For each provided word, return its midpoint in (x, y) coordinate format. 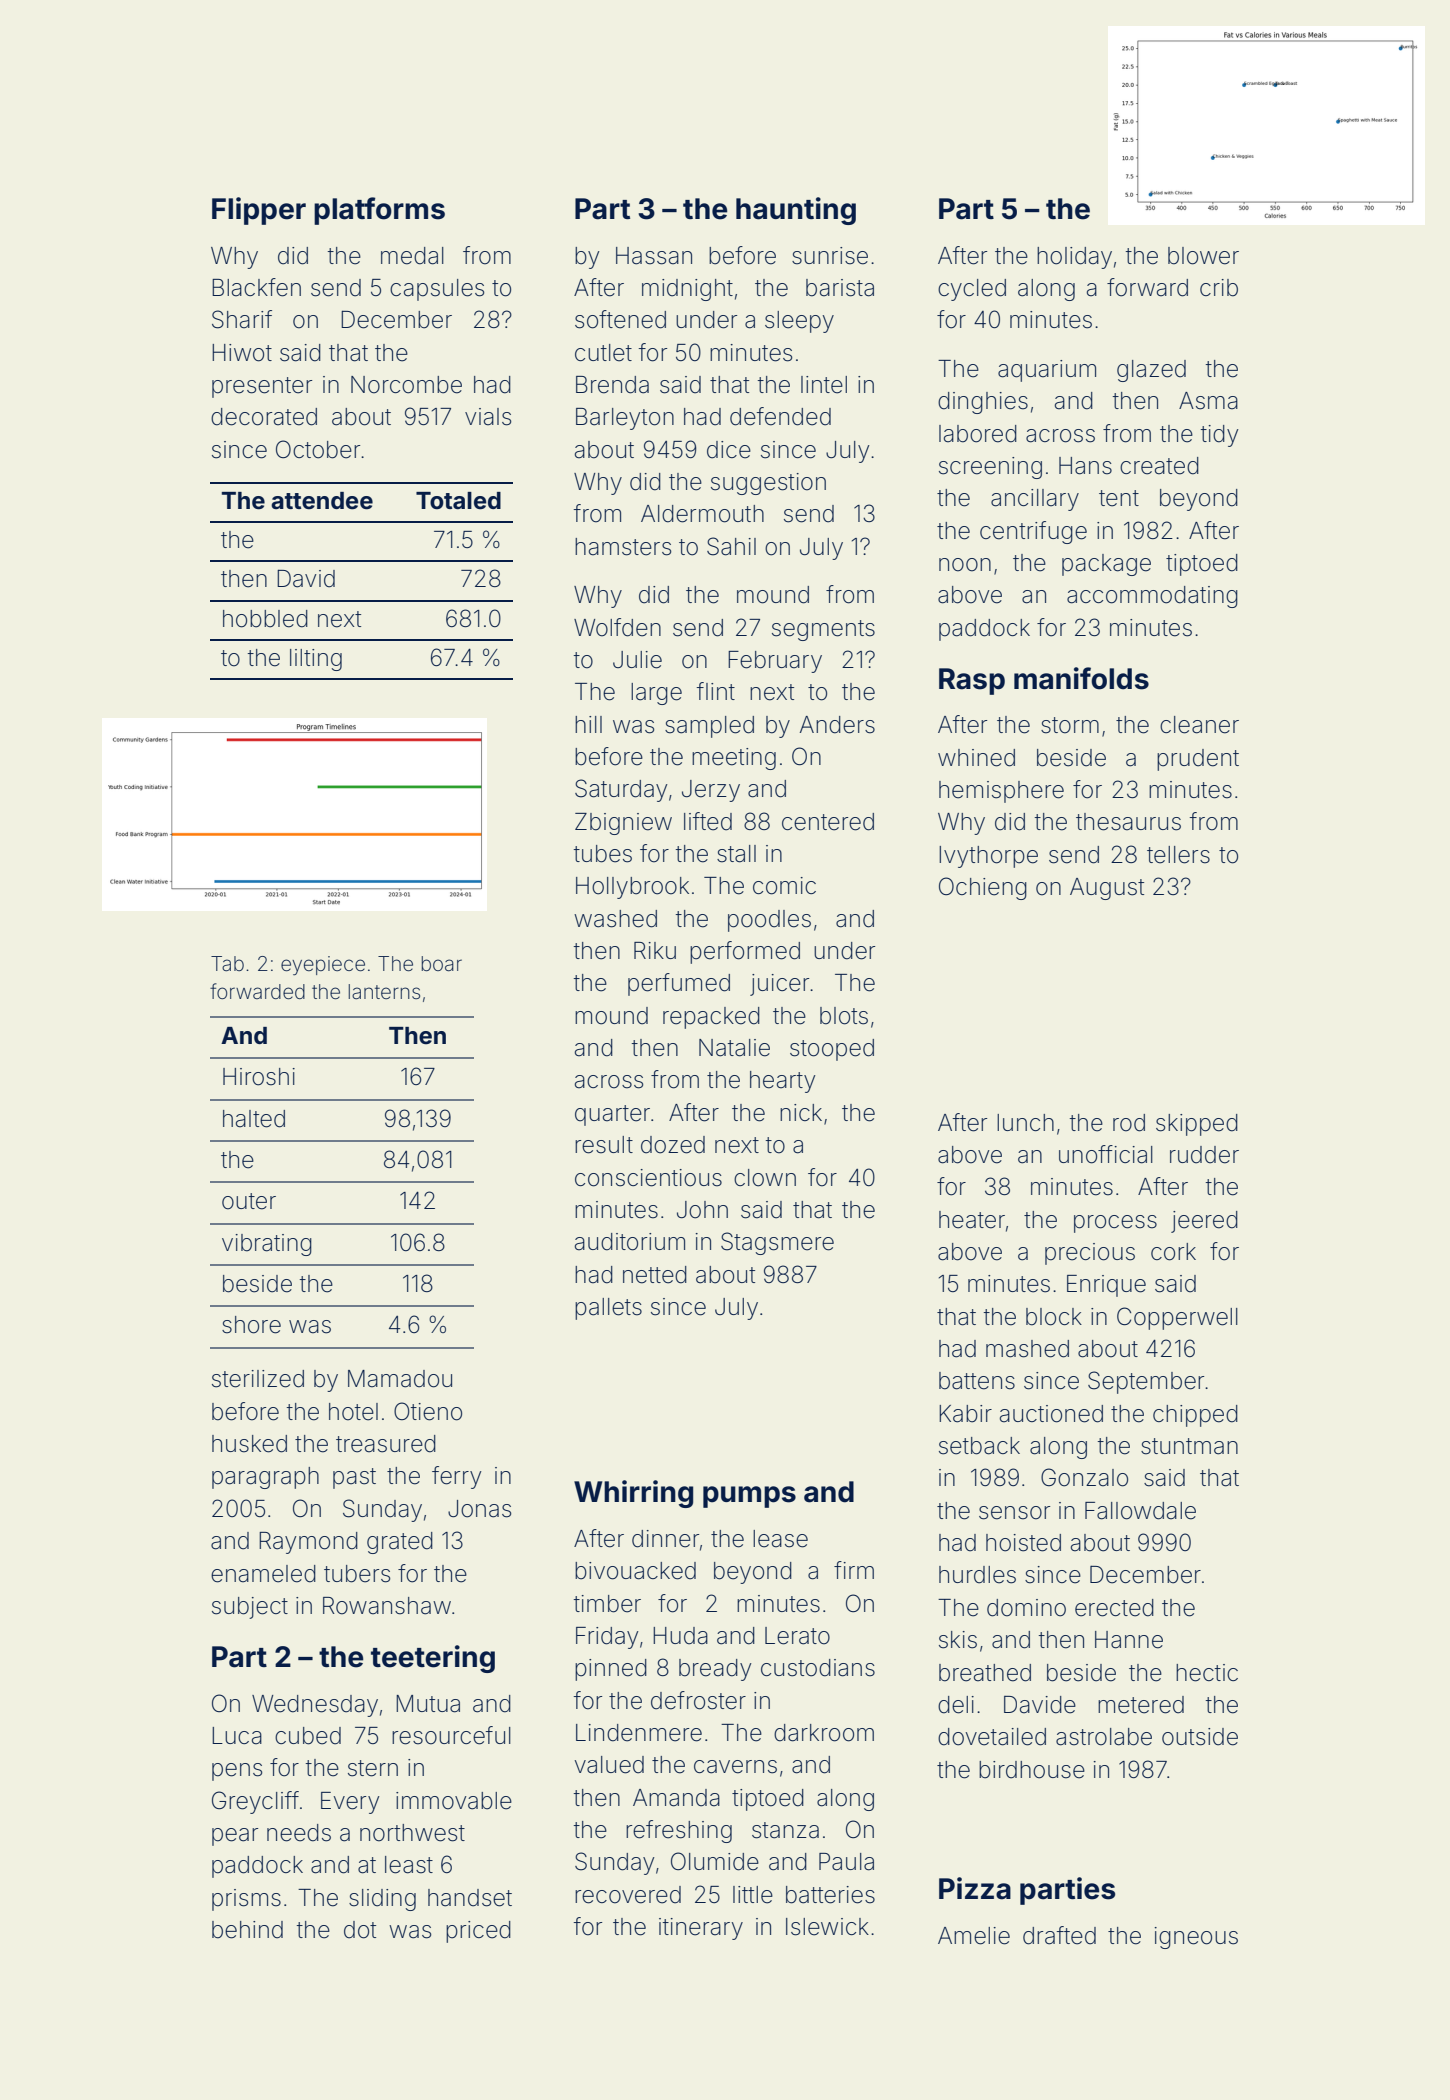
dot (360, 1930)
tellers (1178, 855)
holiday (1074, 258)
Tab (227, 963)
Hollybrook (632, 888)
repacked (711, 1018)
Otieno (428, 1411)
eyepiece (323, 966)
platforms (379, 211)
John (702, 1210)
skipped (1197, 1125)
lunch (1025, 1122)
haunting (796, 211)
